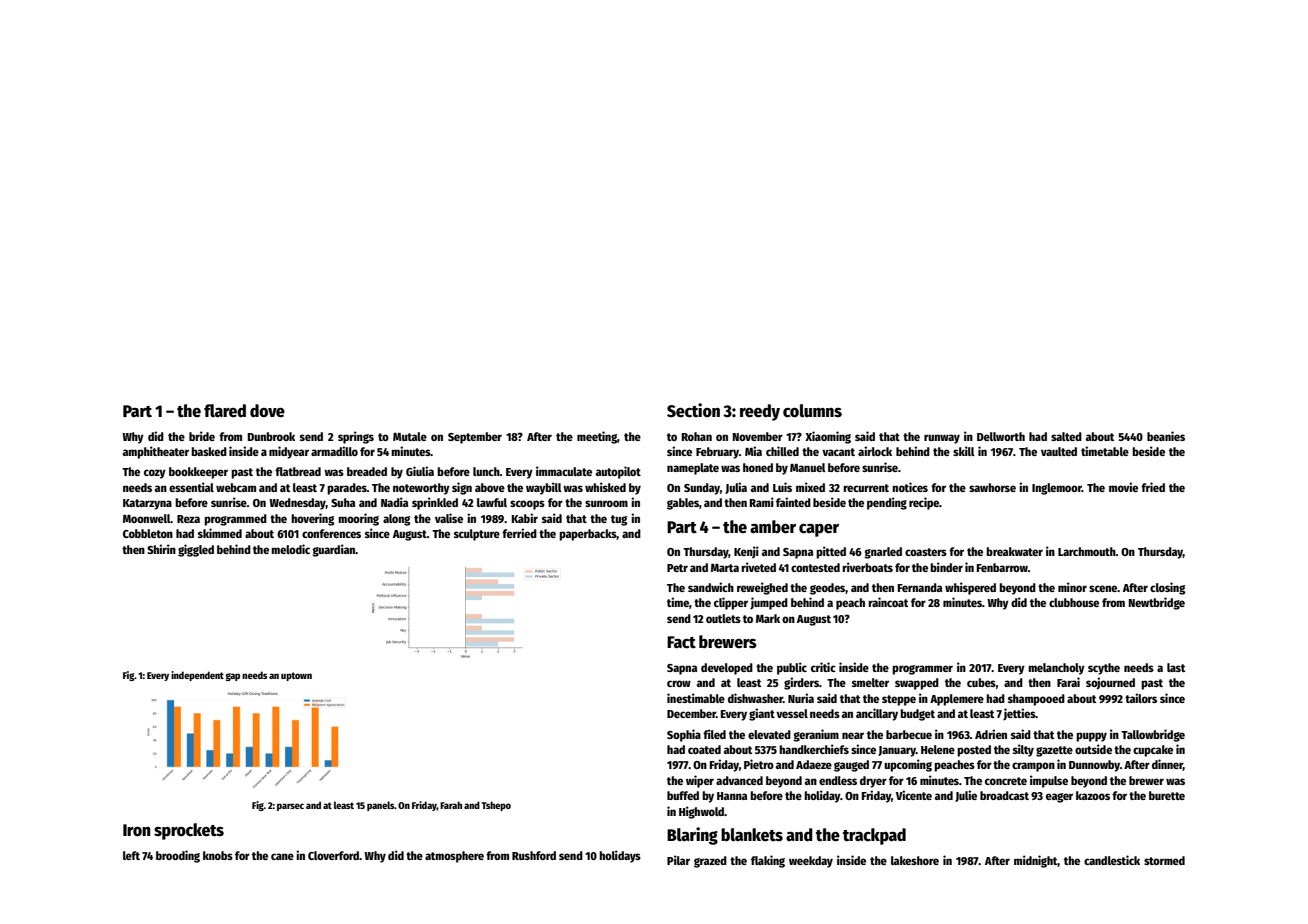 This document has width=1308, height=924. What do you see at coordinates (1074, 602) in the document?
I see `clubhouse` at bounding box center [1074, 602].
